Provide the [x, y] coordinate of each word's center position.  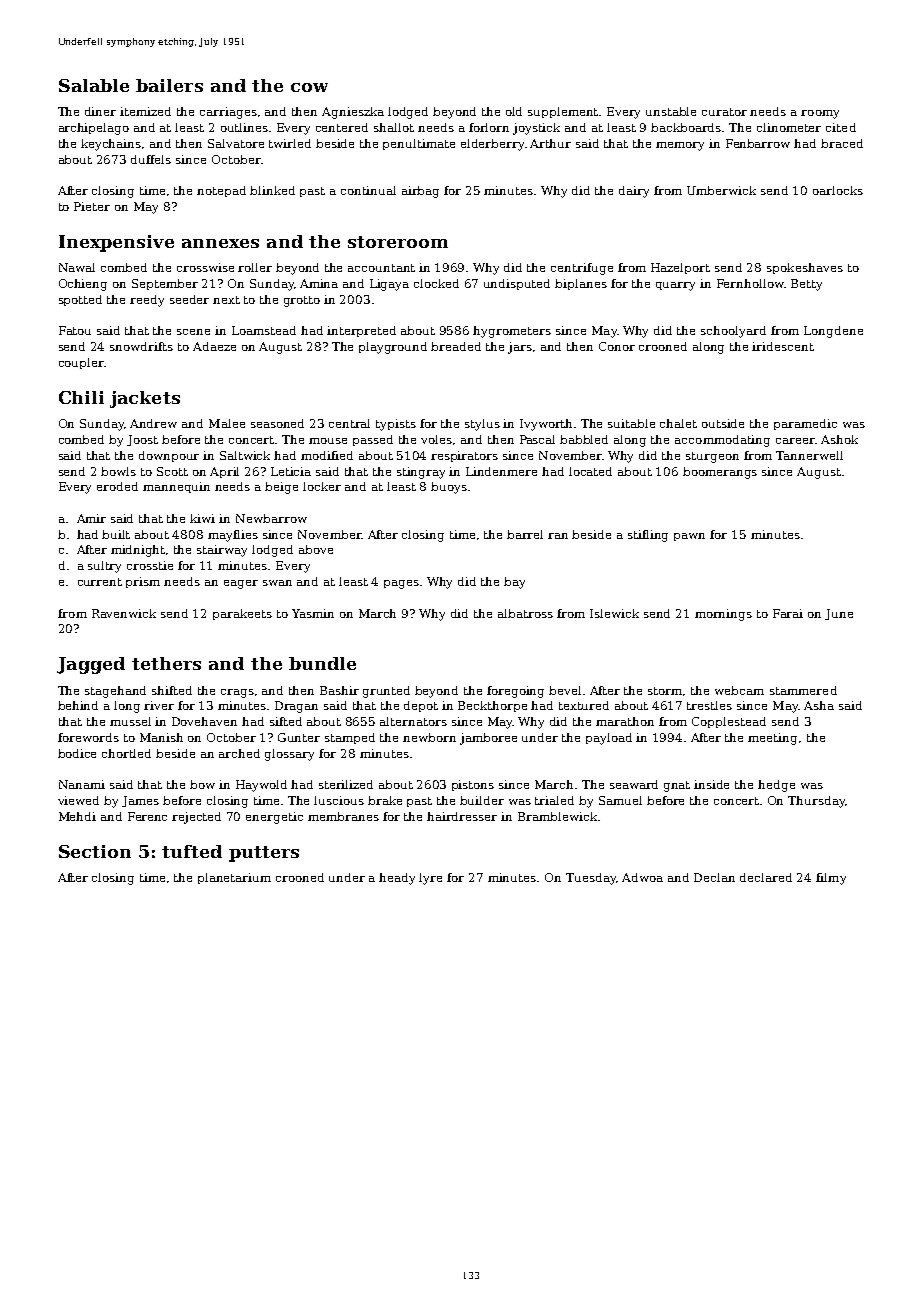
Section [95, 851]
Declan [714, 877]
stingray [421, 473]
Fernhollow [750, 283]
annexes [220, 243]
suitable [631, 423]
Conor [617, 346]
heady [397, 879]
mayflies [233, 536]
